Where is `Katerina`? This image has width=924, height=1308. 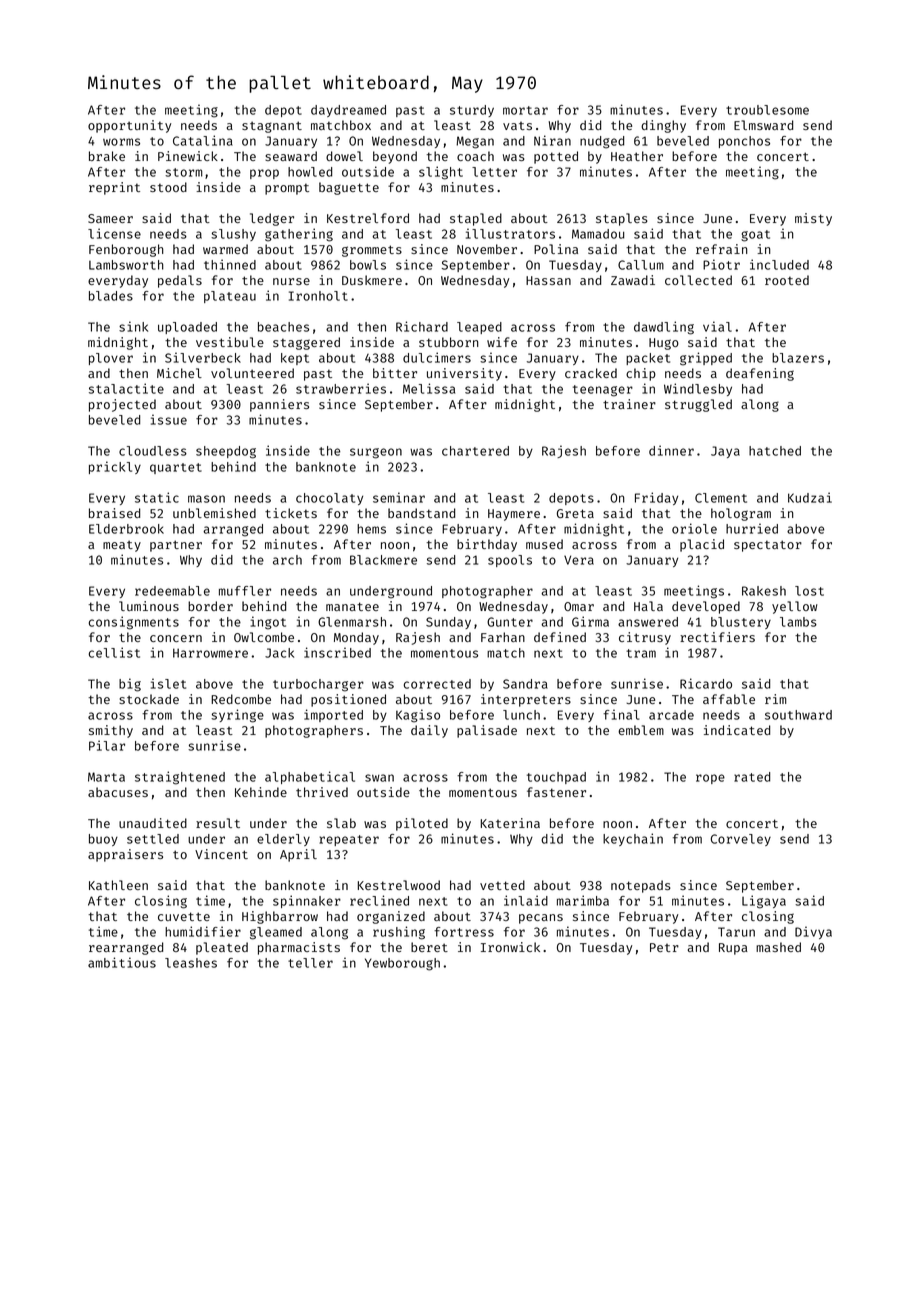 Katerina is located at coordinates (510, 823).
